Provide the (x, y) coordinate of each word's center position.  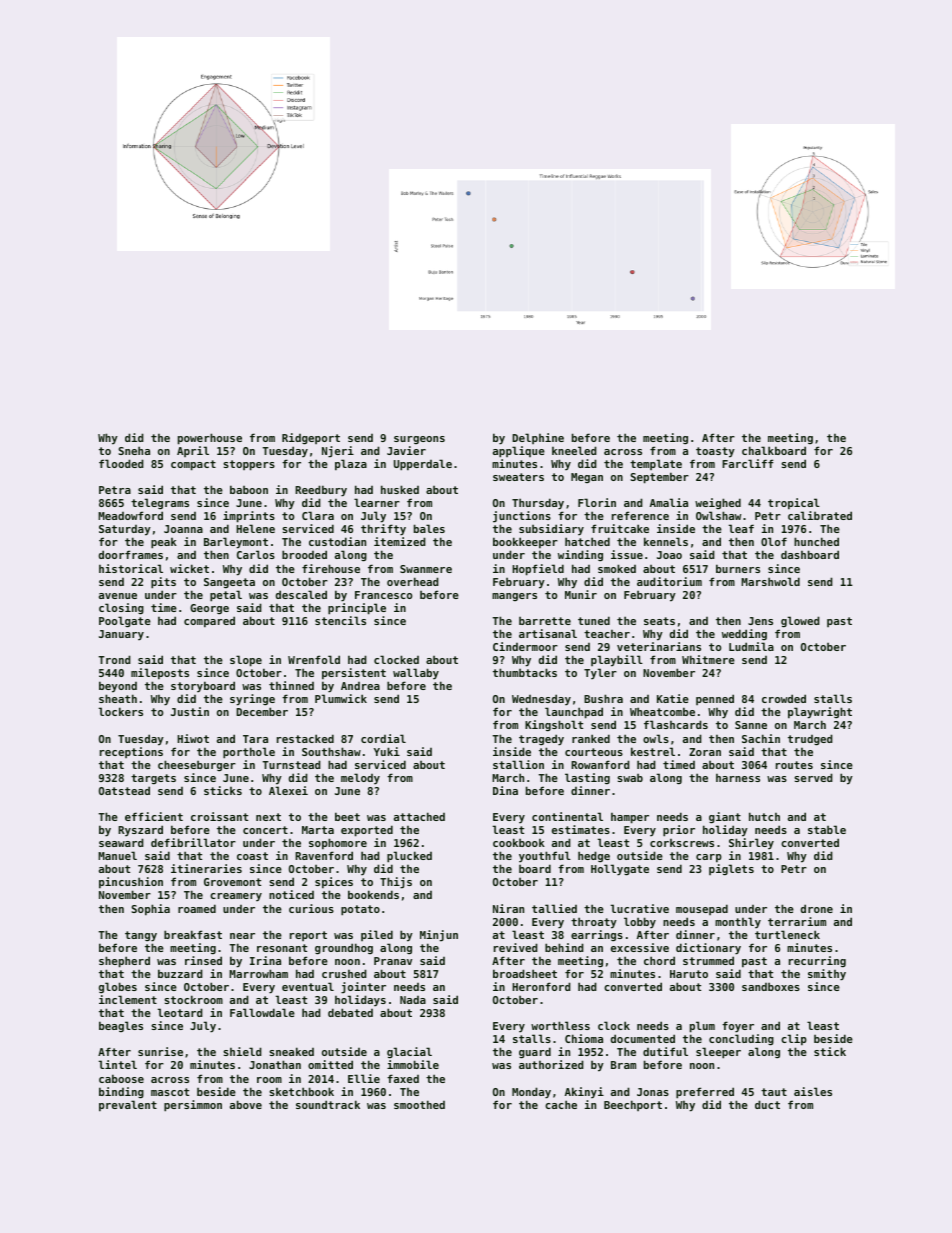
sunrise (160, 1051)
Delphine (538, 438)
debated (350, 1012)
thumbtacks (525, 672)
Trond (114, 659)
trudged (810, 739)
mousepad (702, 909)
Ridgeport (311, 438)
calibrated (820, 515)
